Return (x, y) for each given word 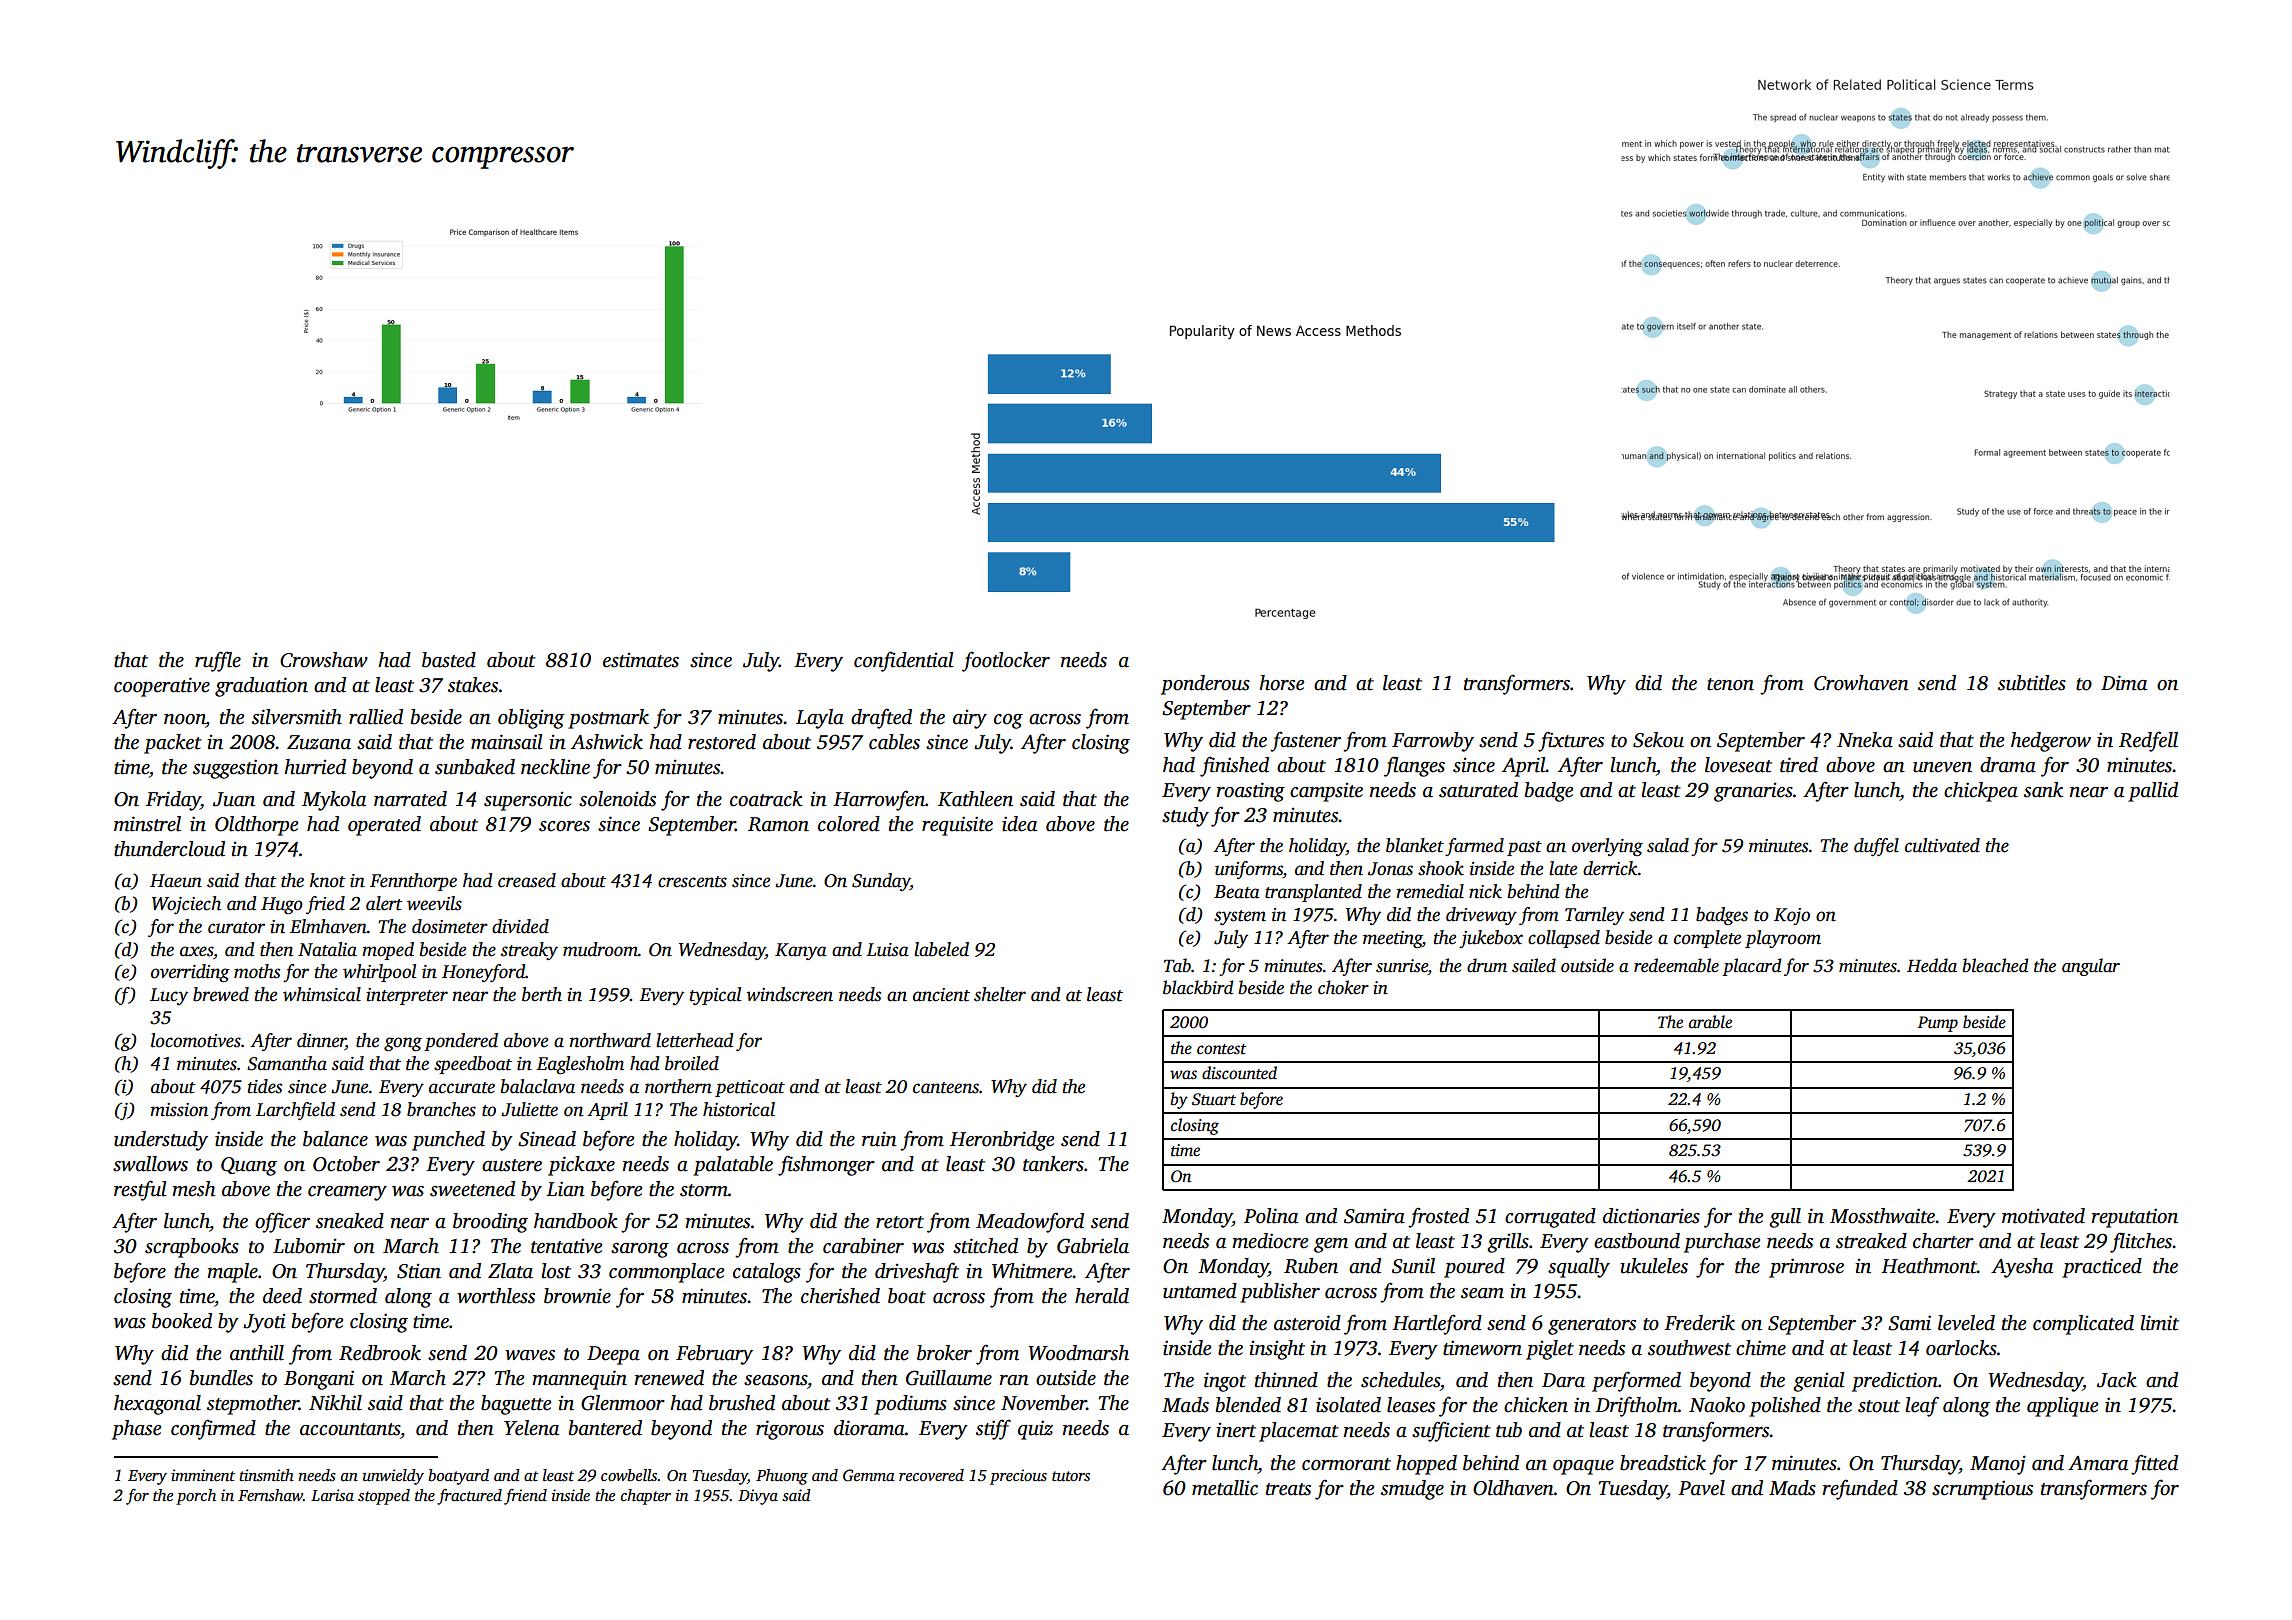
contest (1221, 1049)
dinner (321, 1041)
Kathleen (975, 799)
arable (1710, 1022)
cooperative (162, 687)
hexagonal (157, 1405)
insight (1277, 1350)
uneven (1942, 767)
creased (527, 880)
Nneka (1865, 740)
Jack (2117, 1380)
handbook (576, 1221)
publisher (1280, 1293)
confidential (904, 661)
